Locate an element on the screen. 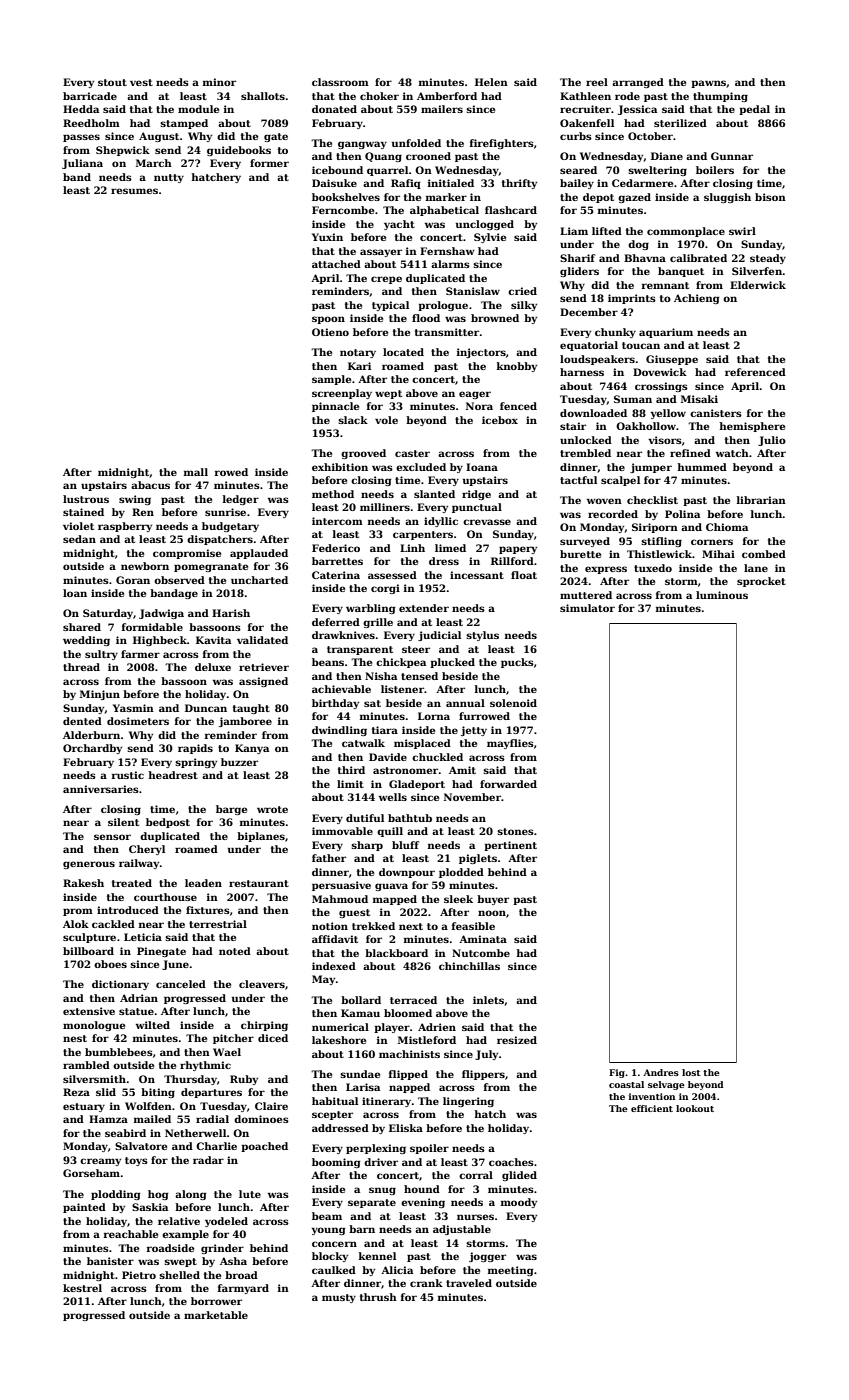  Yuxin is located at coordinates (327, 237).
